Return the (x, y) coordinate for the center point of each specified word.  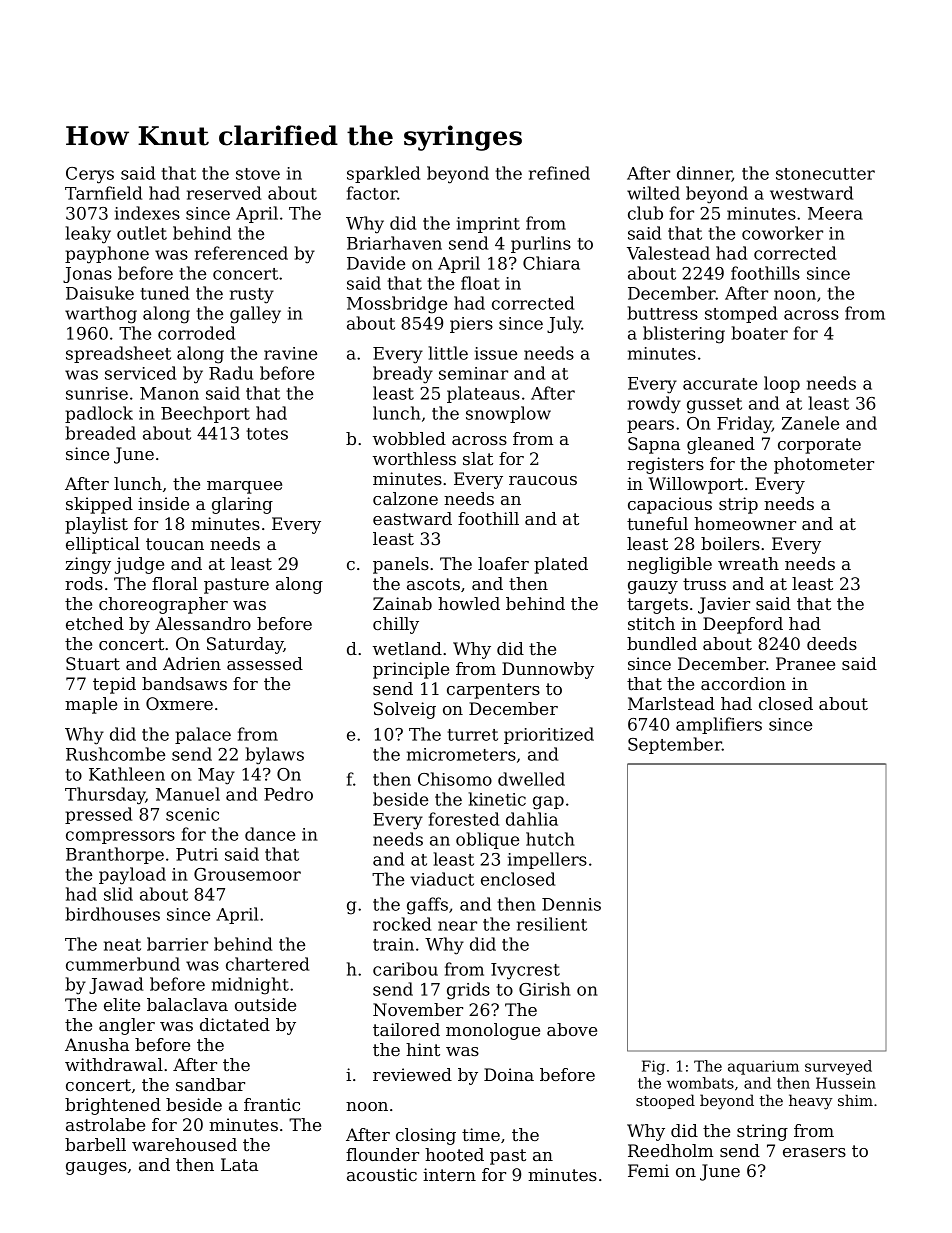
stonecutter (825, 174)
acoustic (382, 1174)
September (675, 745)
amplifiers (719, 725)
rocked (402, 924)
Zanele (810, 423)
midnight (250, 986)
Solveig (405, 710)
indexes (147, 213)
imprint (488, 225)
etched (95, 623)
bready (403, 375)
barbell (95, 1144)
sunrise (97, 393)
